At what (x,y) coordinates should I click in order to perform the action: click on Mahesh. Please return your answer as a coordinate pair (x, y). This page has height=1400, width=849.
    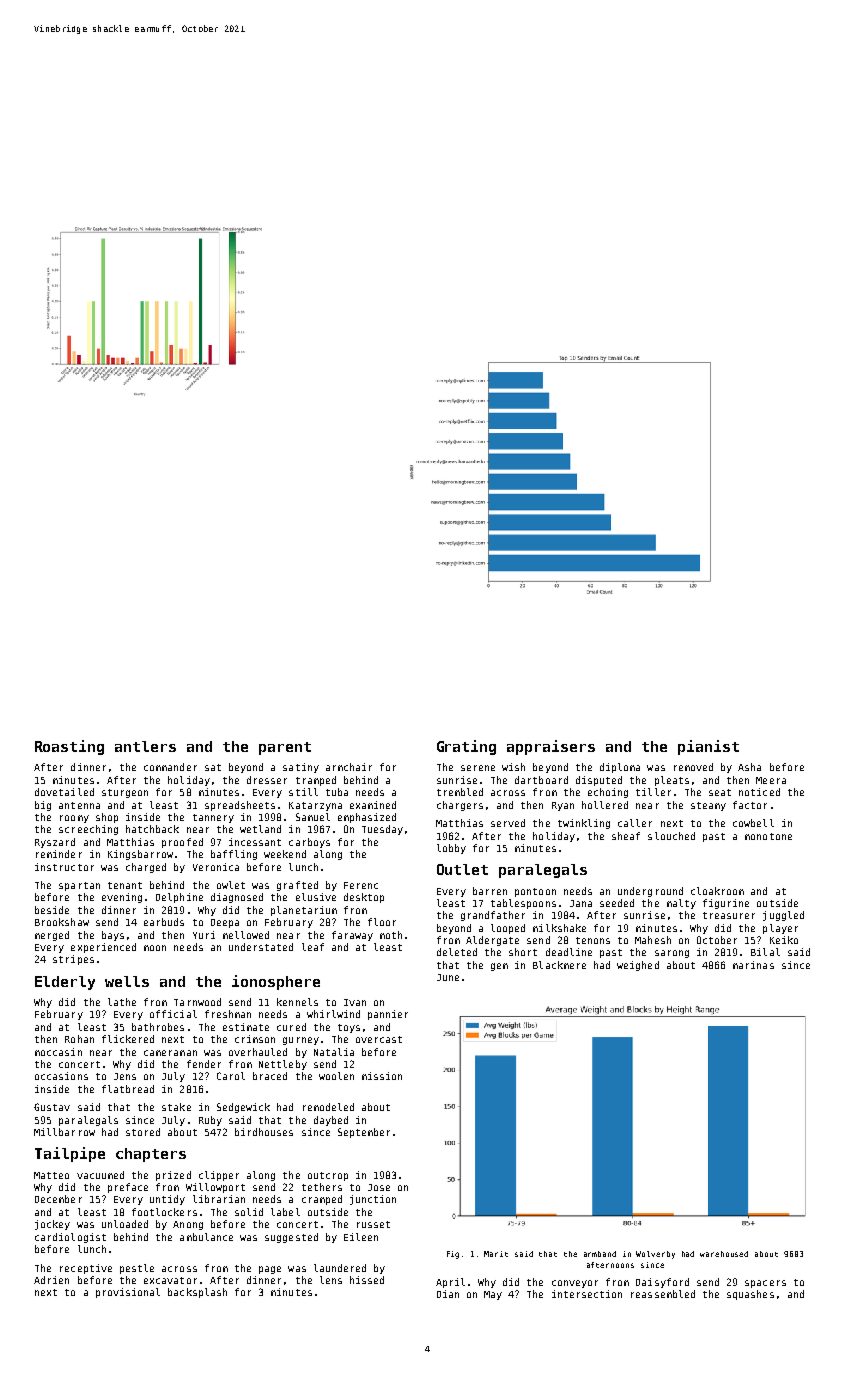
    Looking at the image, I should click on (653, 940).
